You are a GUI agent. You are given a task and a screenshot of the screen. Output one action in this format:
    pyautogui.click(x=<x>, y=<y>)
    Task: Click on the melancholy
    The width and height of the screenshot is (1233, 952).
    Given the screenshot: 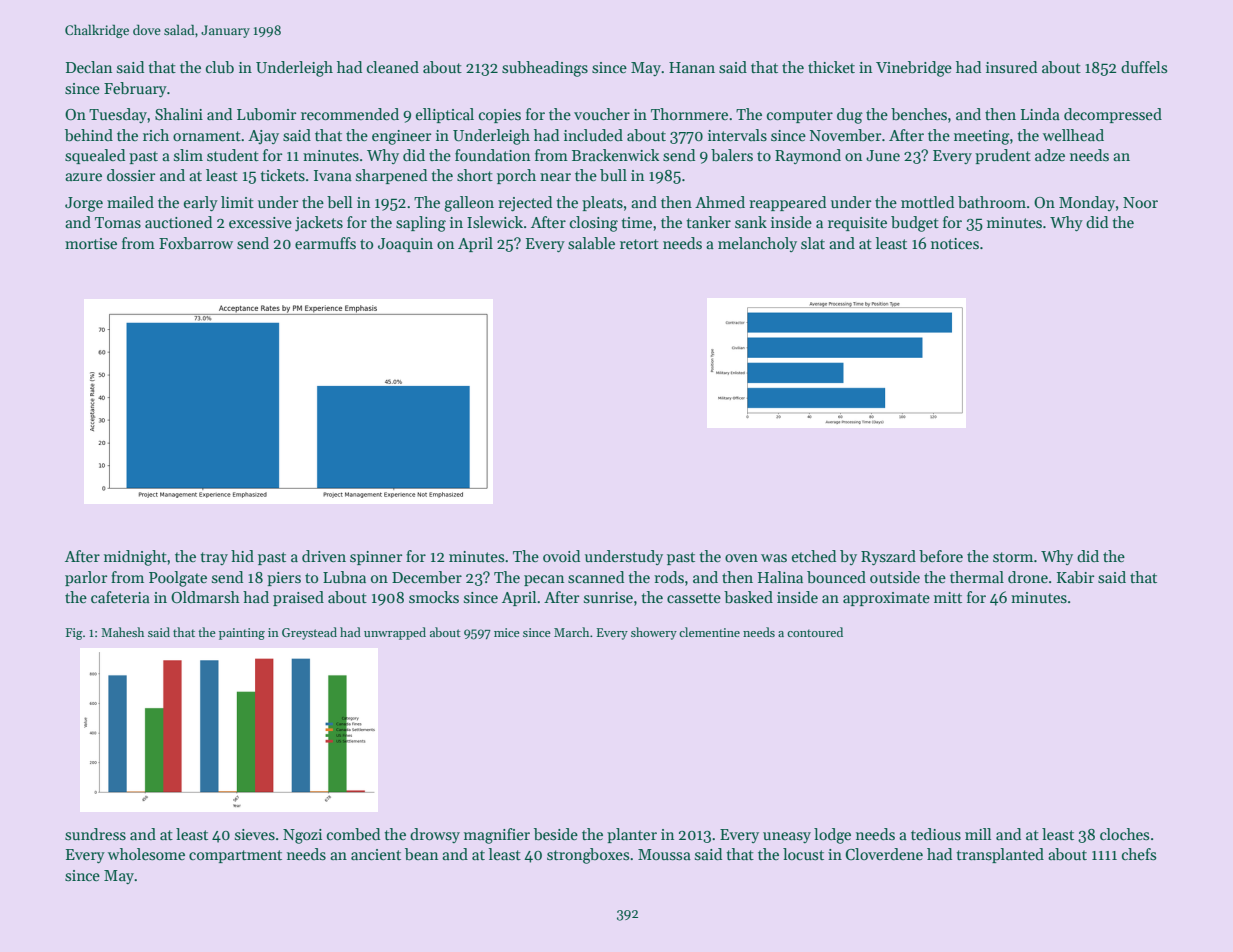 What is the action you would take?
    pyautogui.click(x=757, y=244)
